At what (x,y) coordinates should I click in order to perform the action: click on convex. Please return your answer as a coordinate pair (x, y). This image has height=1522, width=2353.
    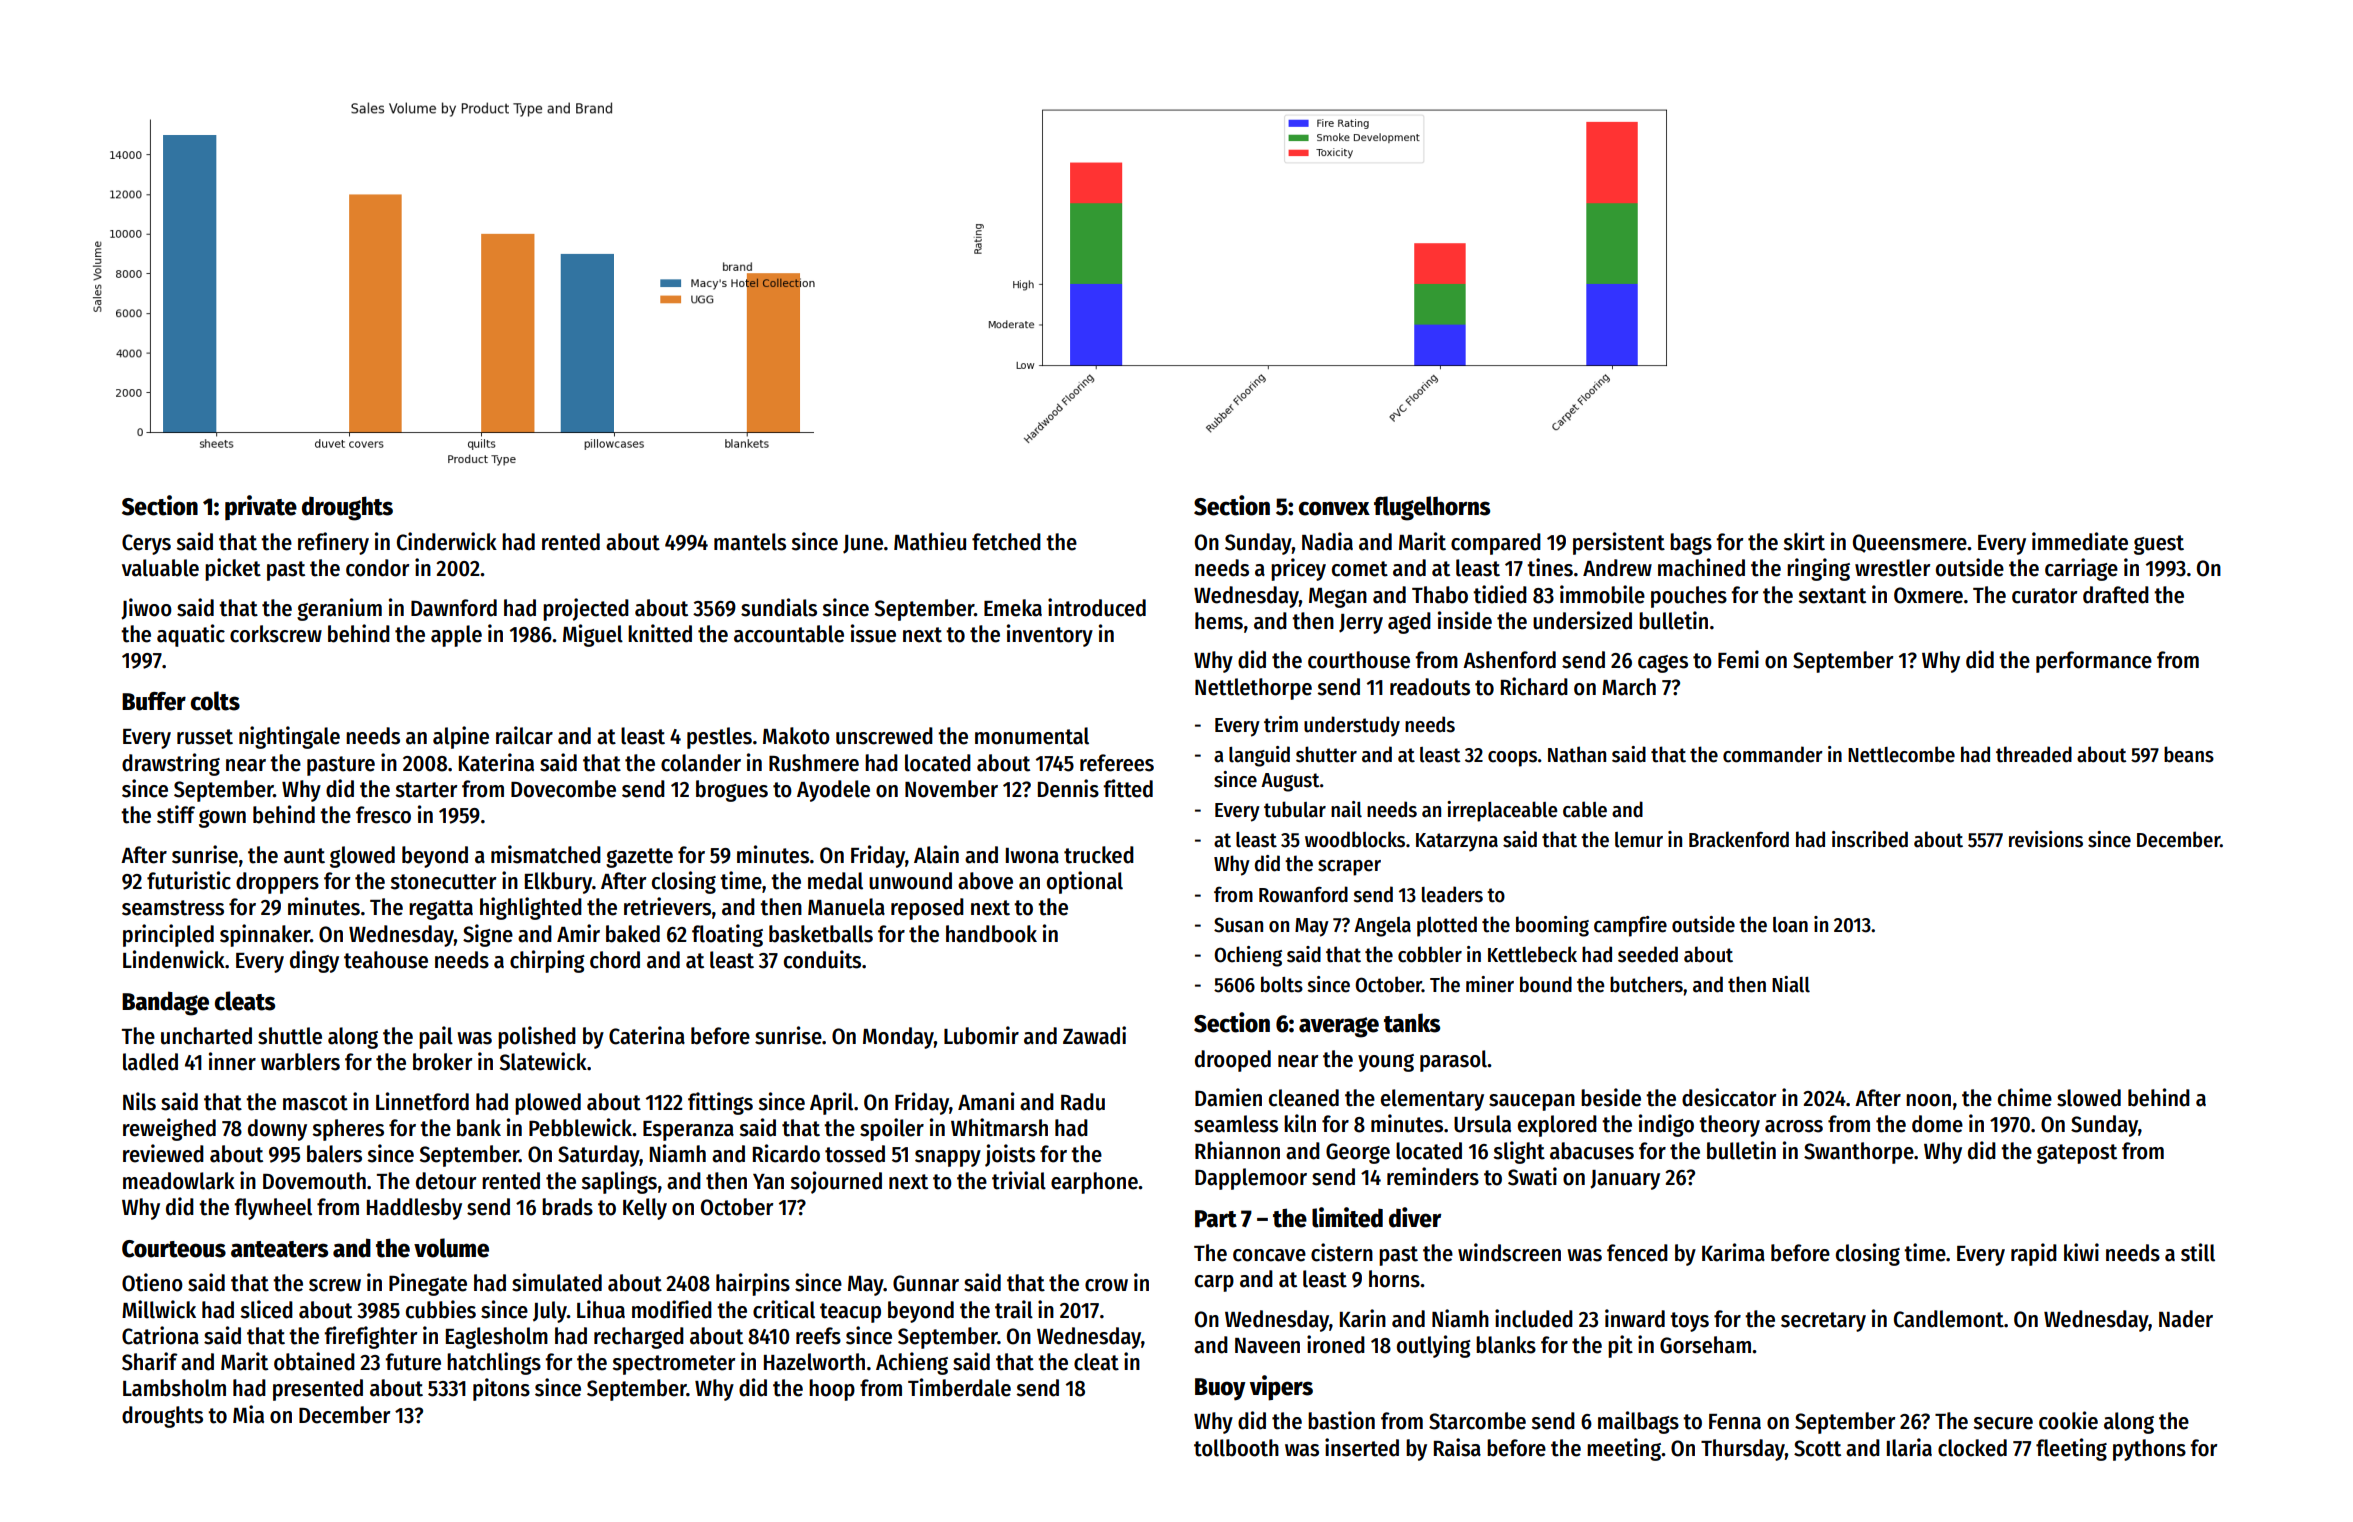
    Looking at the image, I should click on (1334, 508).
